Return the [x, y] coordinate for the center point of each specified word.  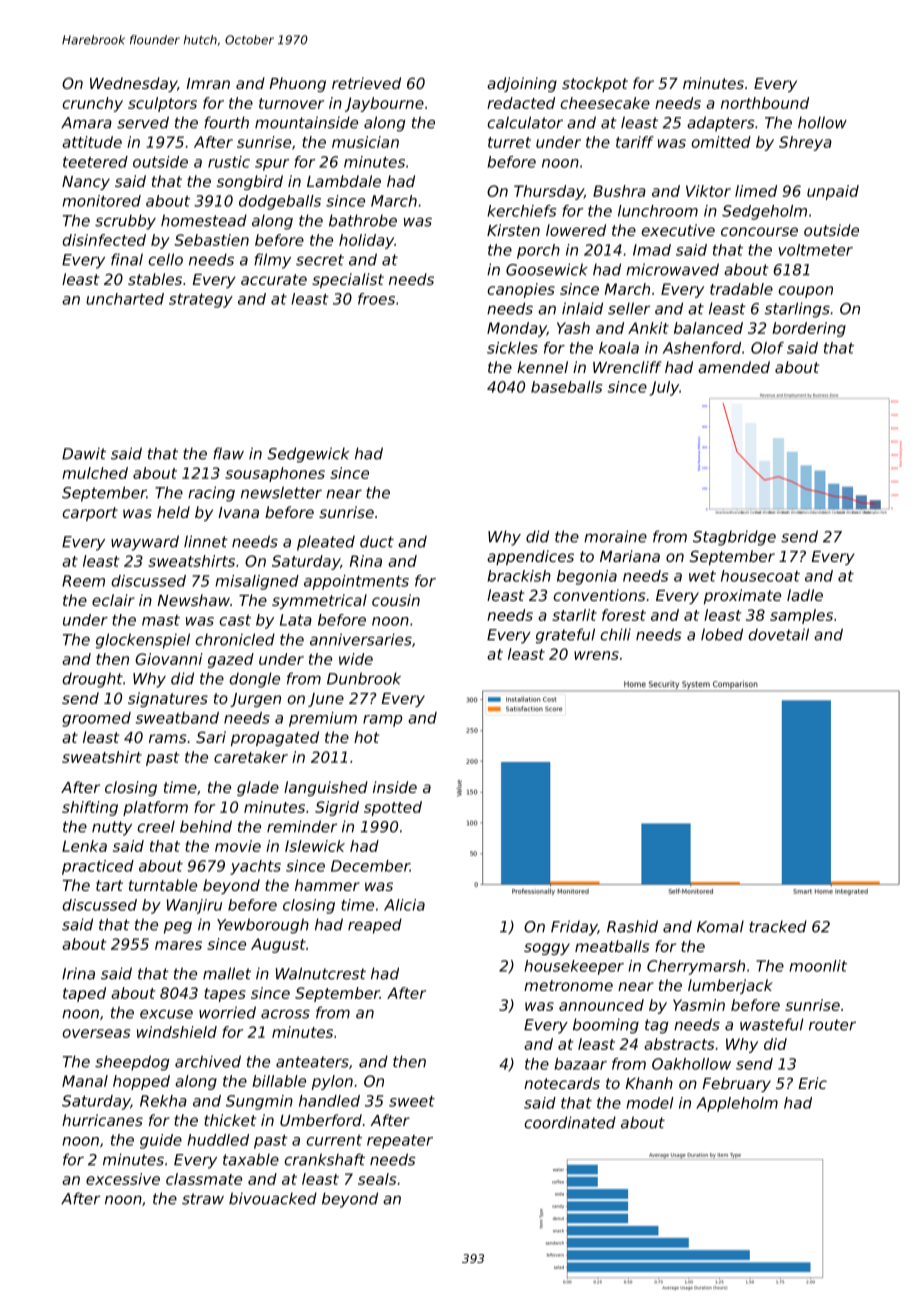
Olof [767, 348]
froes [376, 299]
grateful [565, 636]
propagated [275, 738]
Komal [720, 926]
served [143, 122]
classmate [204, 1179]
